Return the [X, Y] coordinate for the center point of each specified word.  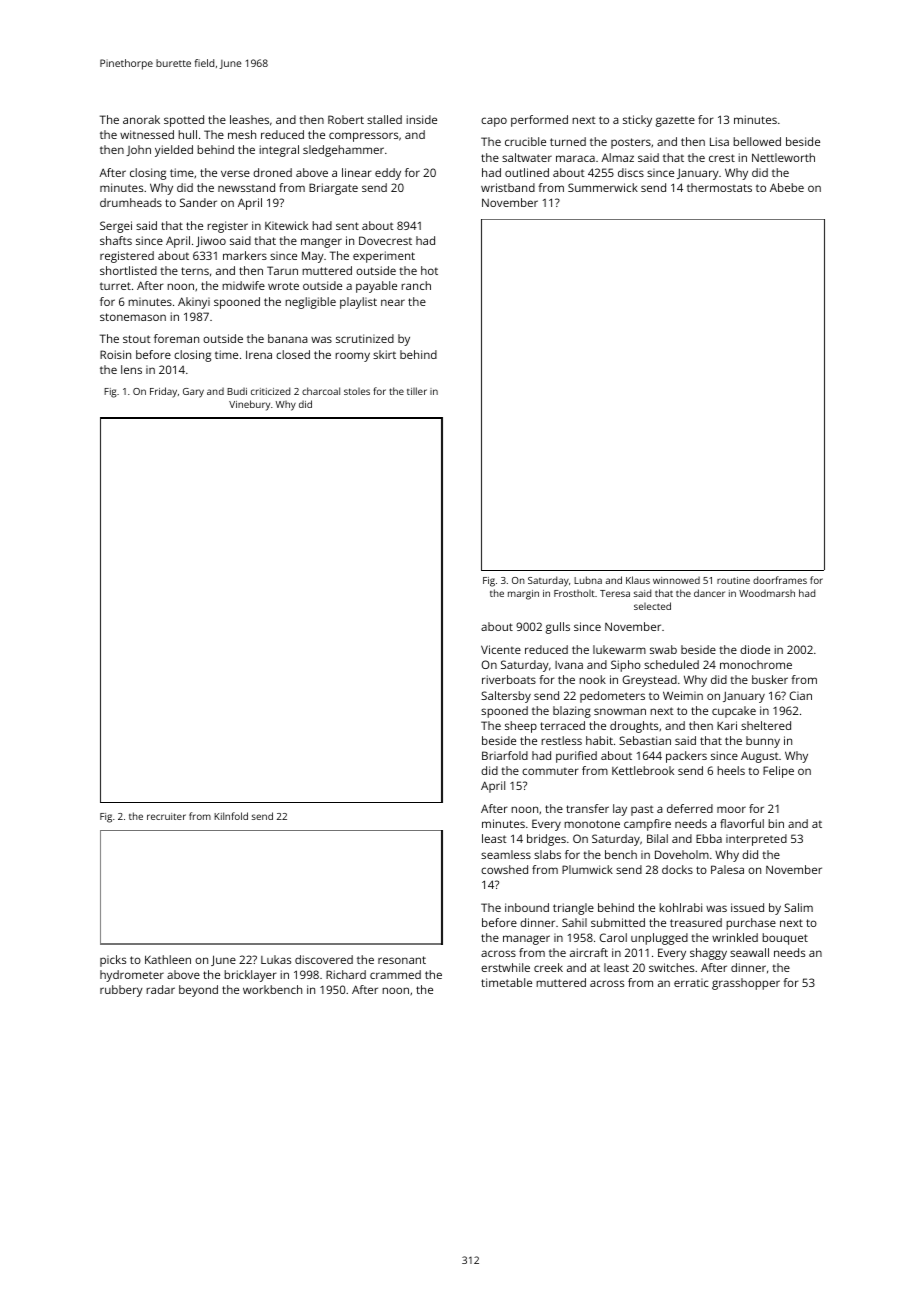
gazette [675, 121]
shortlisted [128, 270]
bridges [546, 840]
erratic [691, 982]
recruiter [166, 816]
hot [429, 270]
